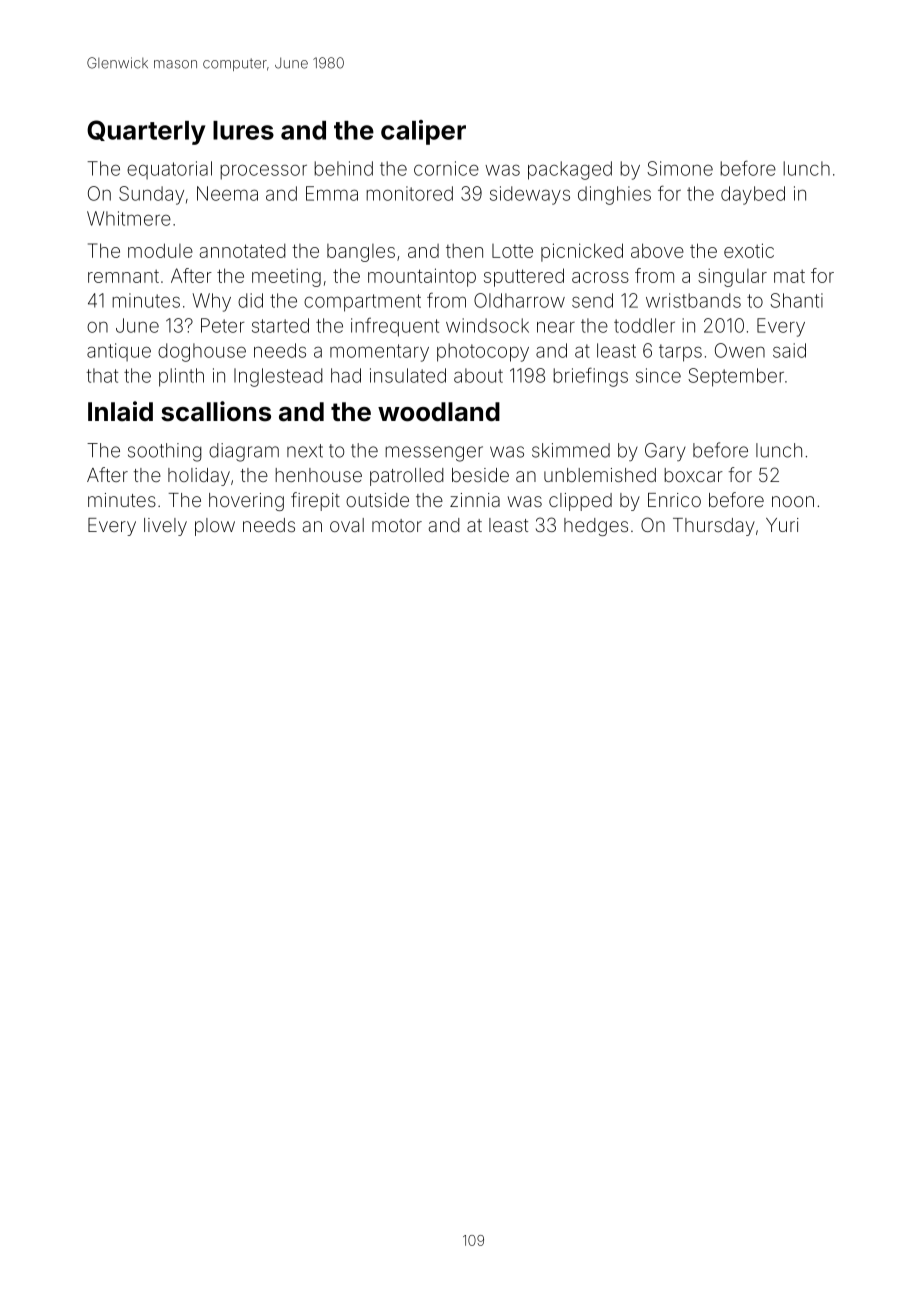  Describe the element at coordinates (146, 132) in the screenshot. I see `Quarterly` at that location.
